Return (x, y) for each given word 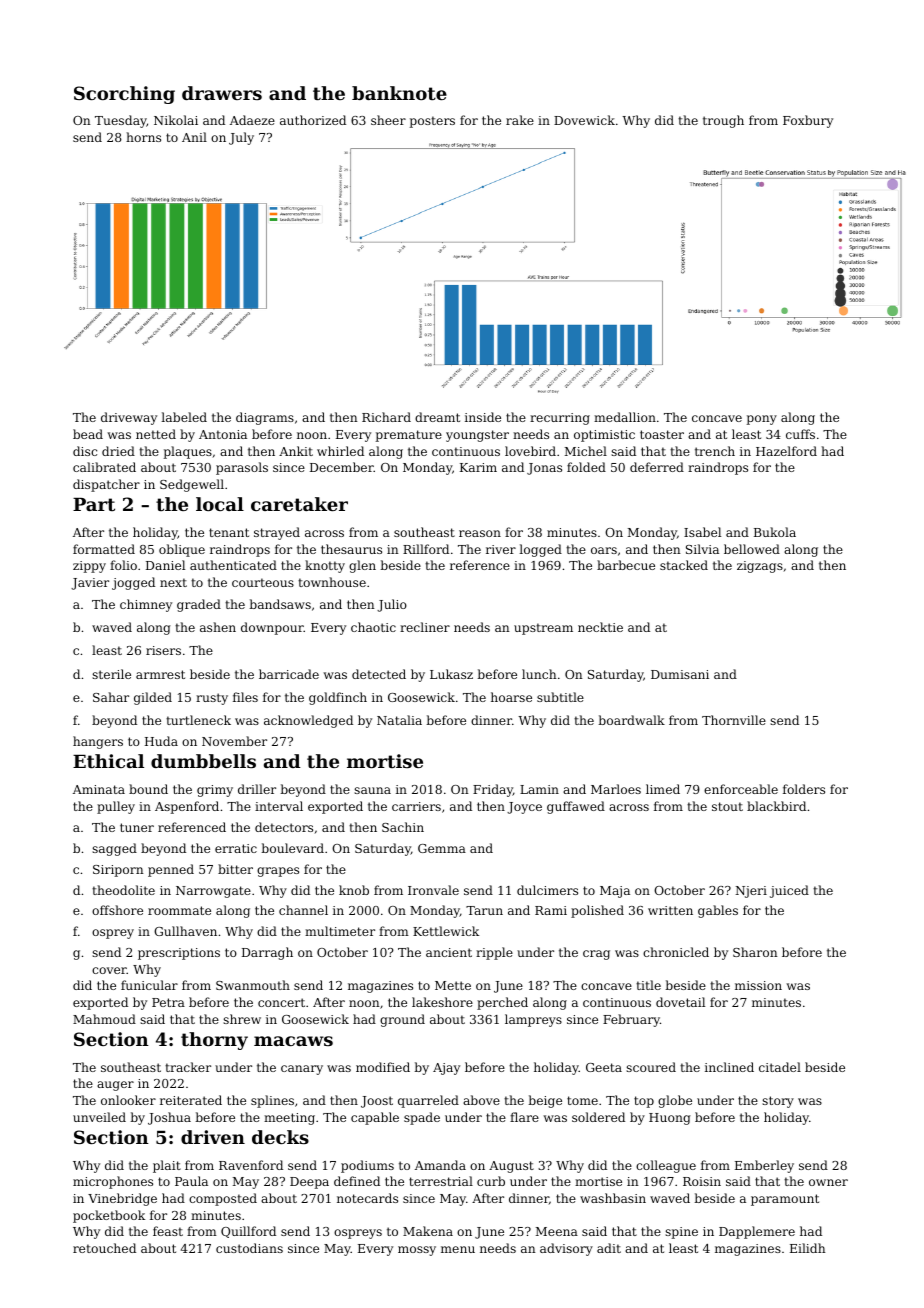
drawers (222, 93)
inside (483, 417)
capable (375, 1118)
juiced (789, 891)
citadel (780, 1067)
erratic (236, 848)
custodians (249, 1248)
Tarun (484, 910)
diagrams (265, 418)
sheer (388, 120)
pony (762, 420)
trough (723, 121)
